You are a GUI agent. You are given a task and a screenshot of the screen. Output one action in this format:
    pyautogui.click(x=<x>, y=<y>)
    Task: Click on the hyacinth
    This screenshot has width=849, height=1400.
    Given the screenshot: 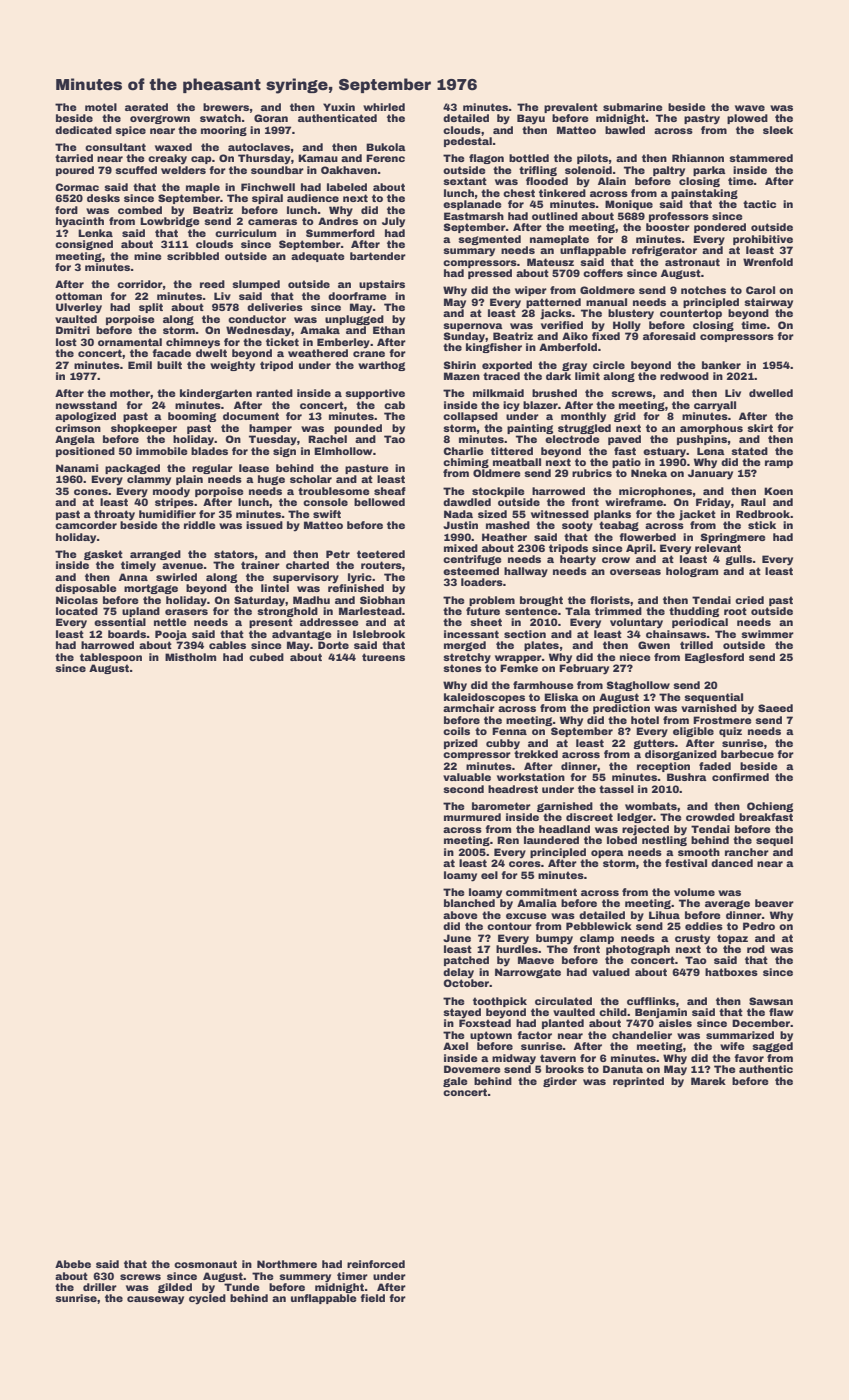 What is the action you would take?
    pyautogui.click(x=80, y=222)
